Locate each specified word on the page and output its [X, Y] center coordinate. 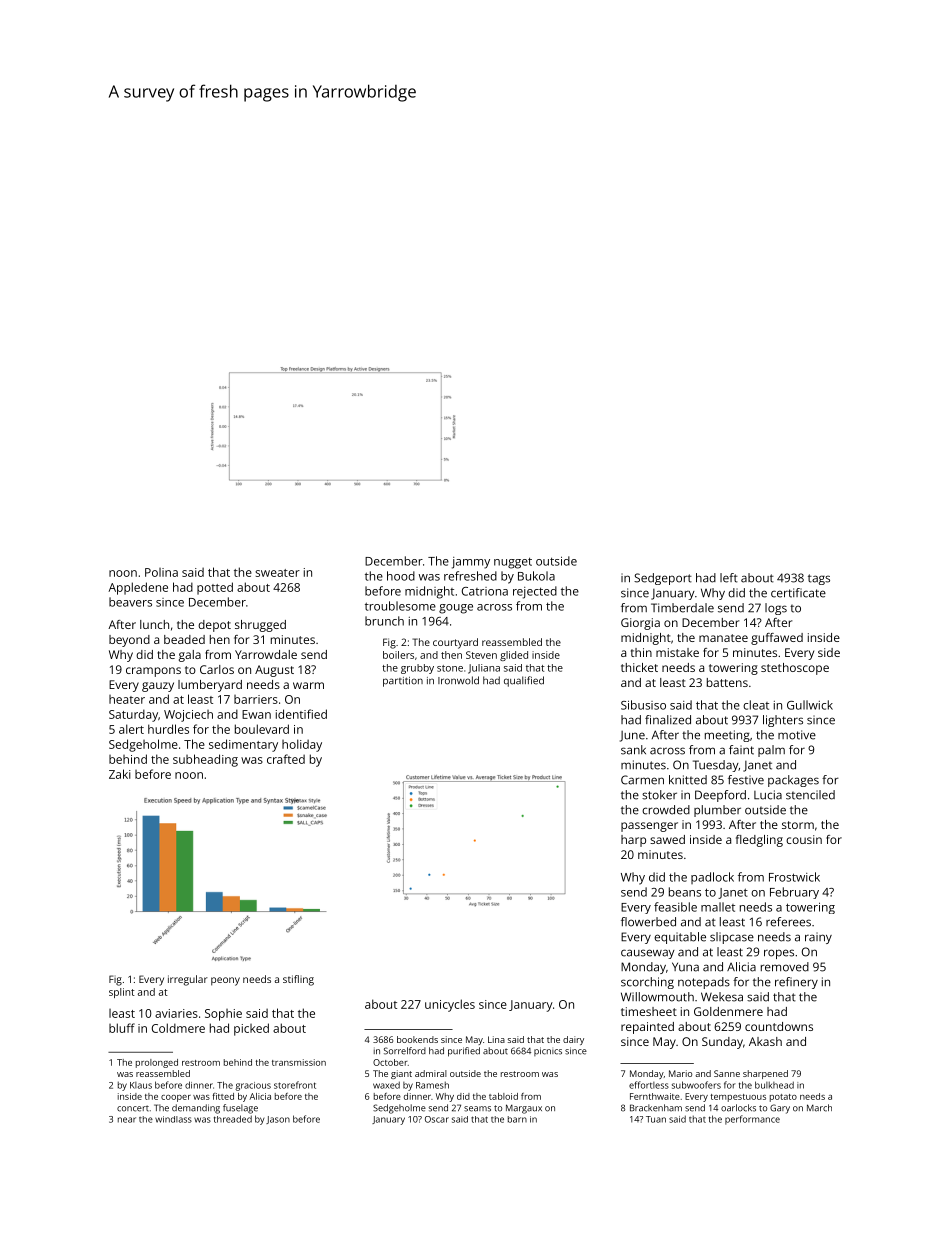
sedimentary [243, 745]
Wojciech [188, 716]
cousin [804, 839]
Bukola [536, 576]
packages [793, 781]
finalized [668, 720]
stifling [298, 980]
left [729, 578]
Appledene [138, 588]
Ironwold [458, 680]
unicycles [450, 1005]
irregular [188, 980]
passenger [649, 827]
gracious [253, 1086]
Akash [765, 1041]
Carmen [642, 780]
